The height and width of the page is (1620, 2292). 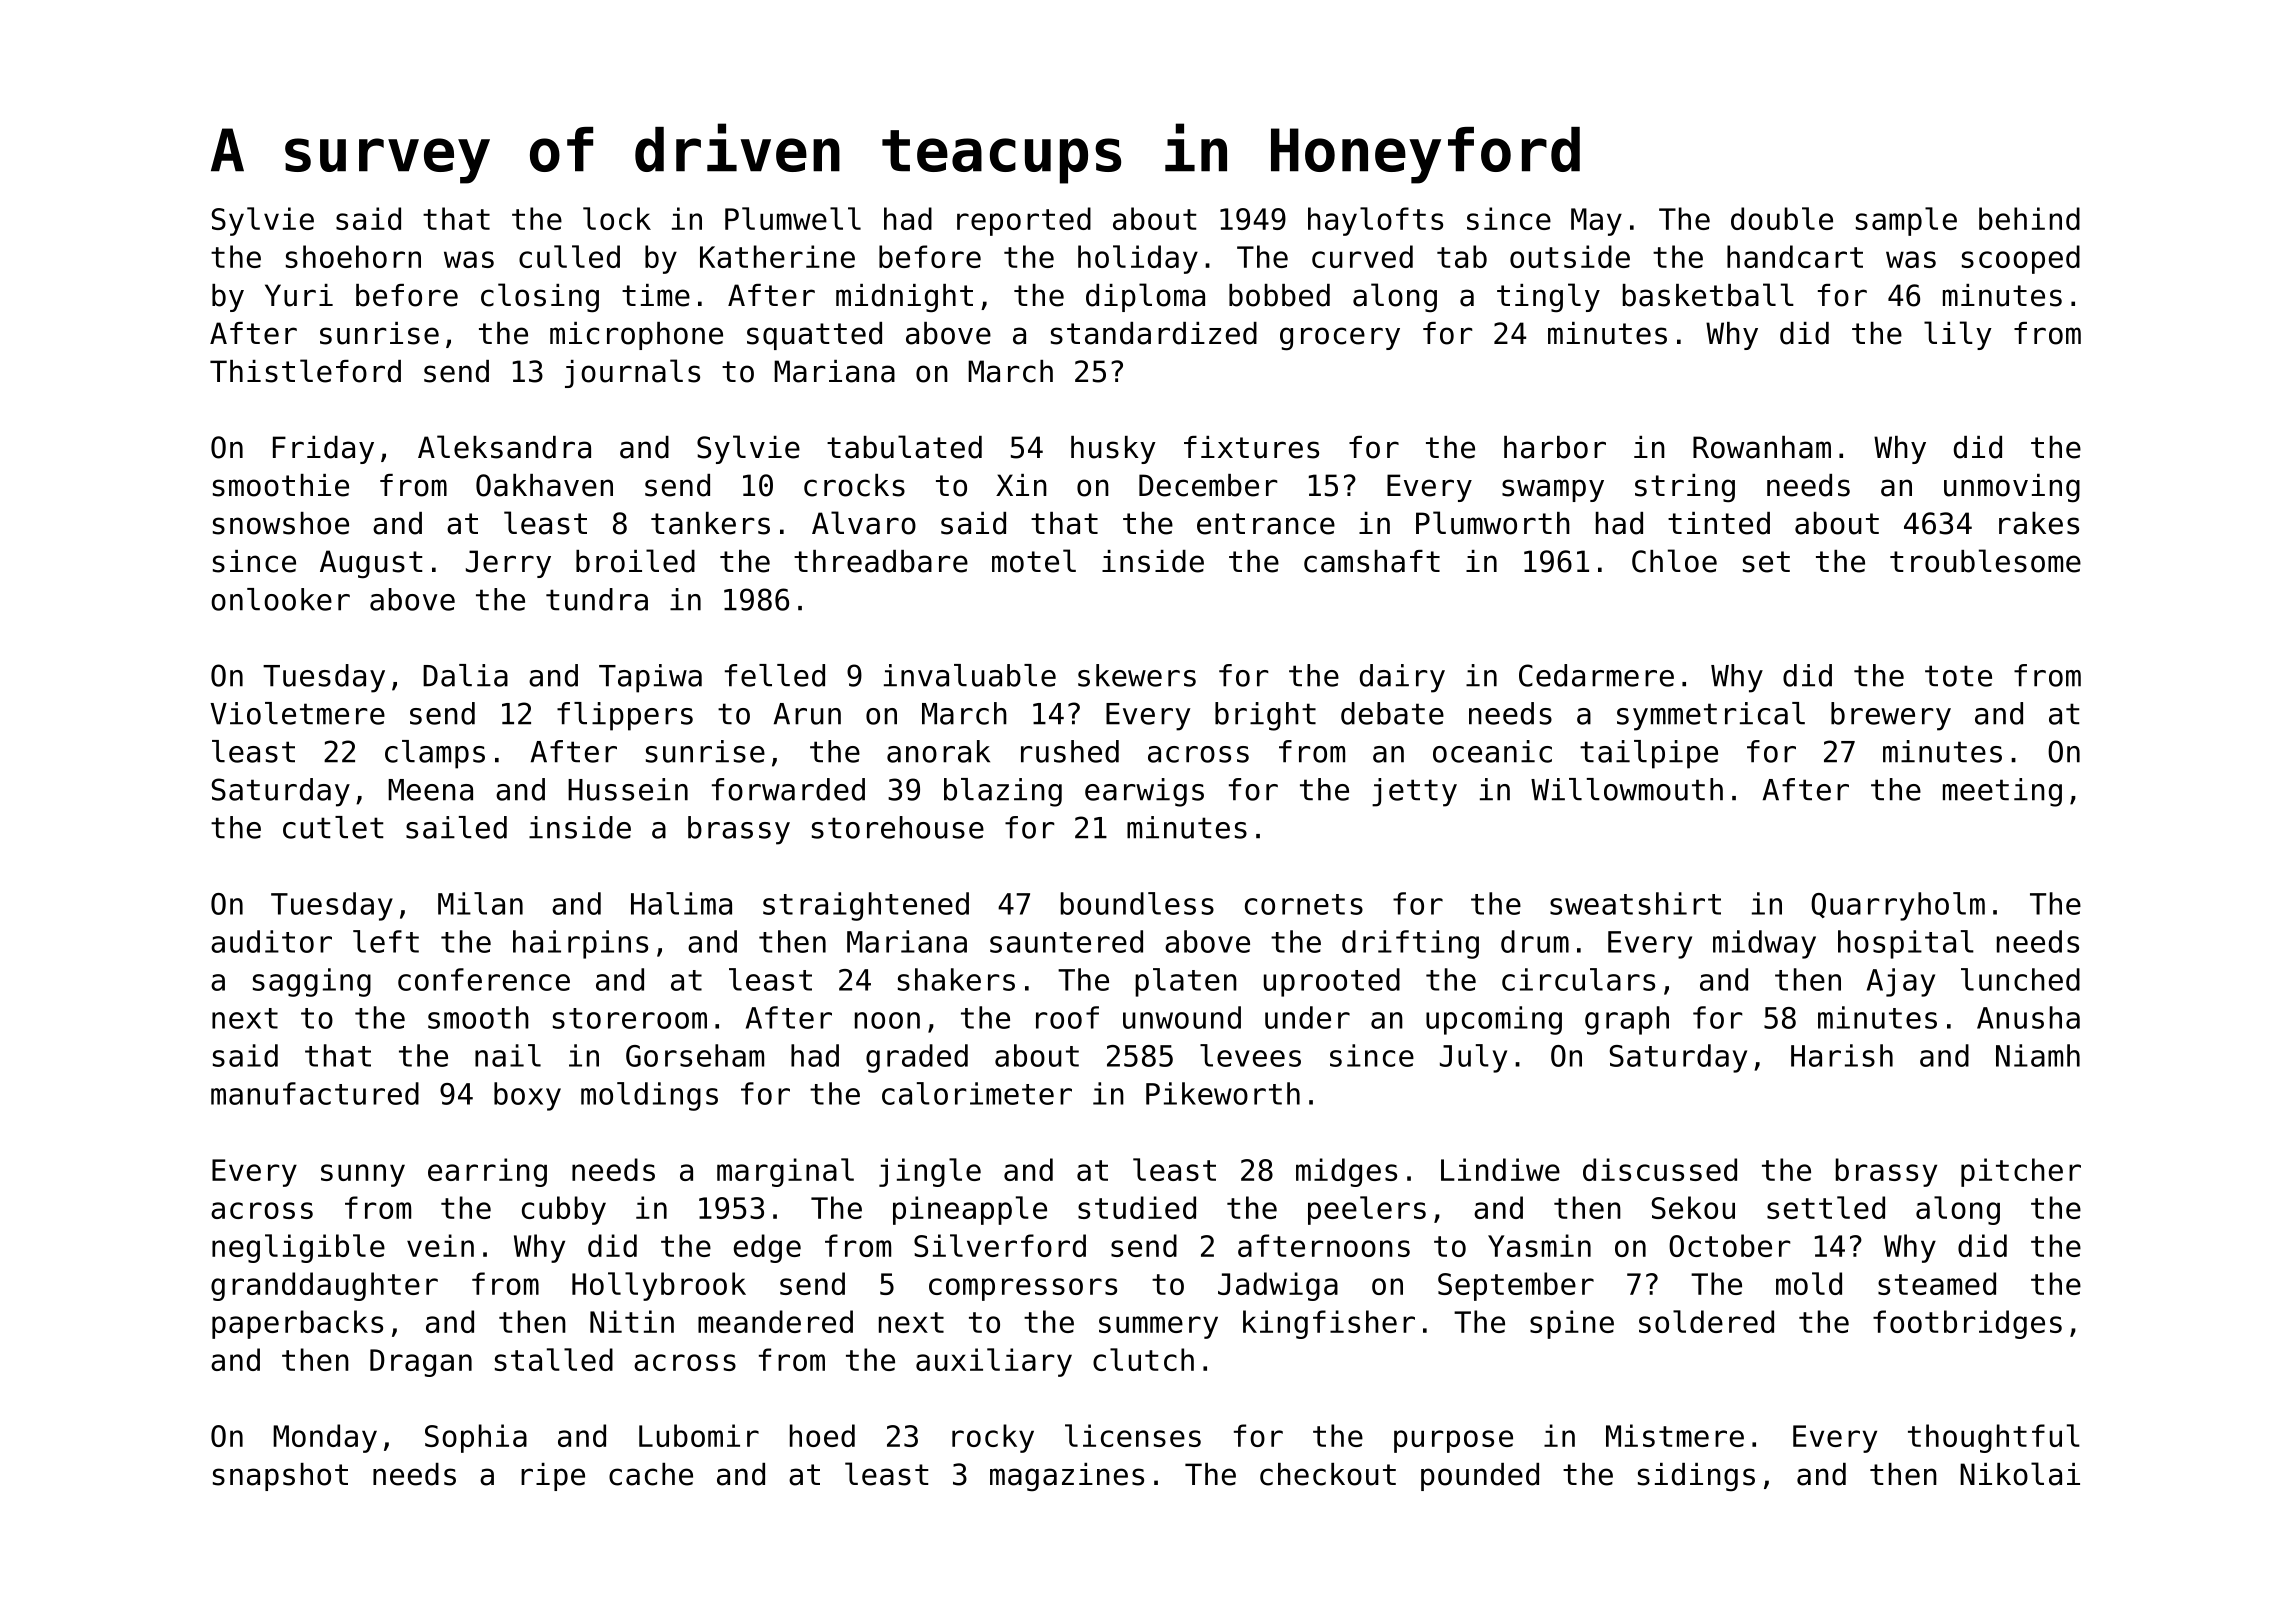 I want to click on unmoving, so click(x=2012, y=488).
